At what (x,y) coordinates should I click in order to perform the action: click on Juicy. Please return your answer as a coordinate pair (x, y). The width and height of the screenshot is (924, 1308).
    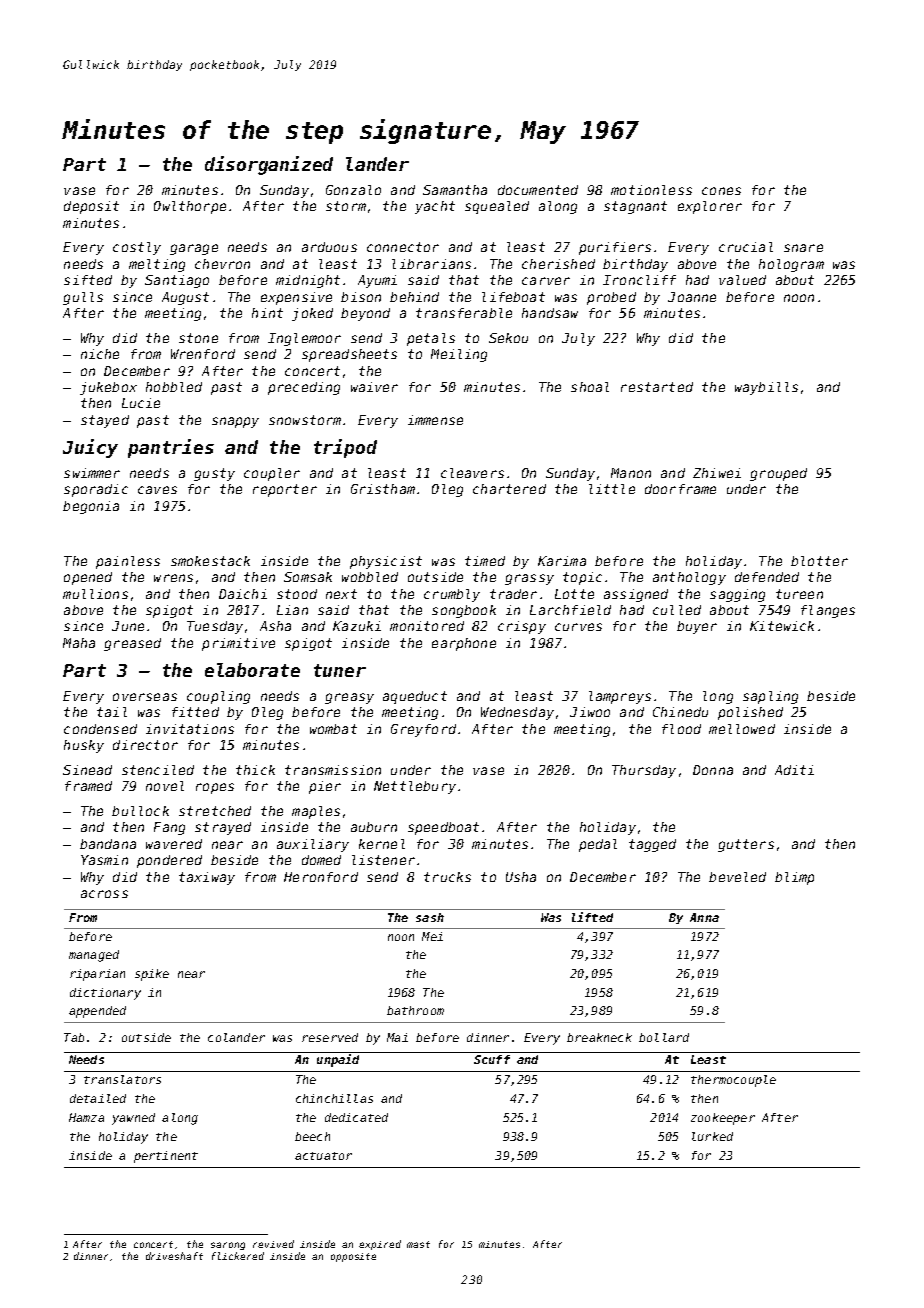
    Looking at the image, I should click on (90, 448).
